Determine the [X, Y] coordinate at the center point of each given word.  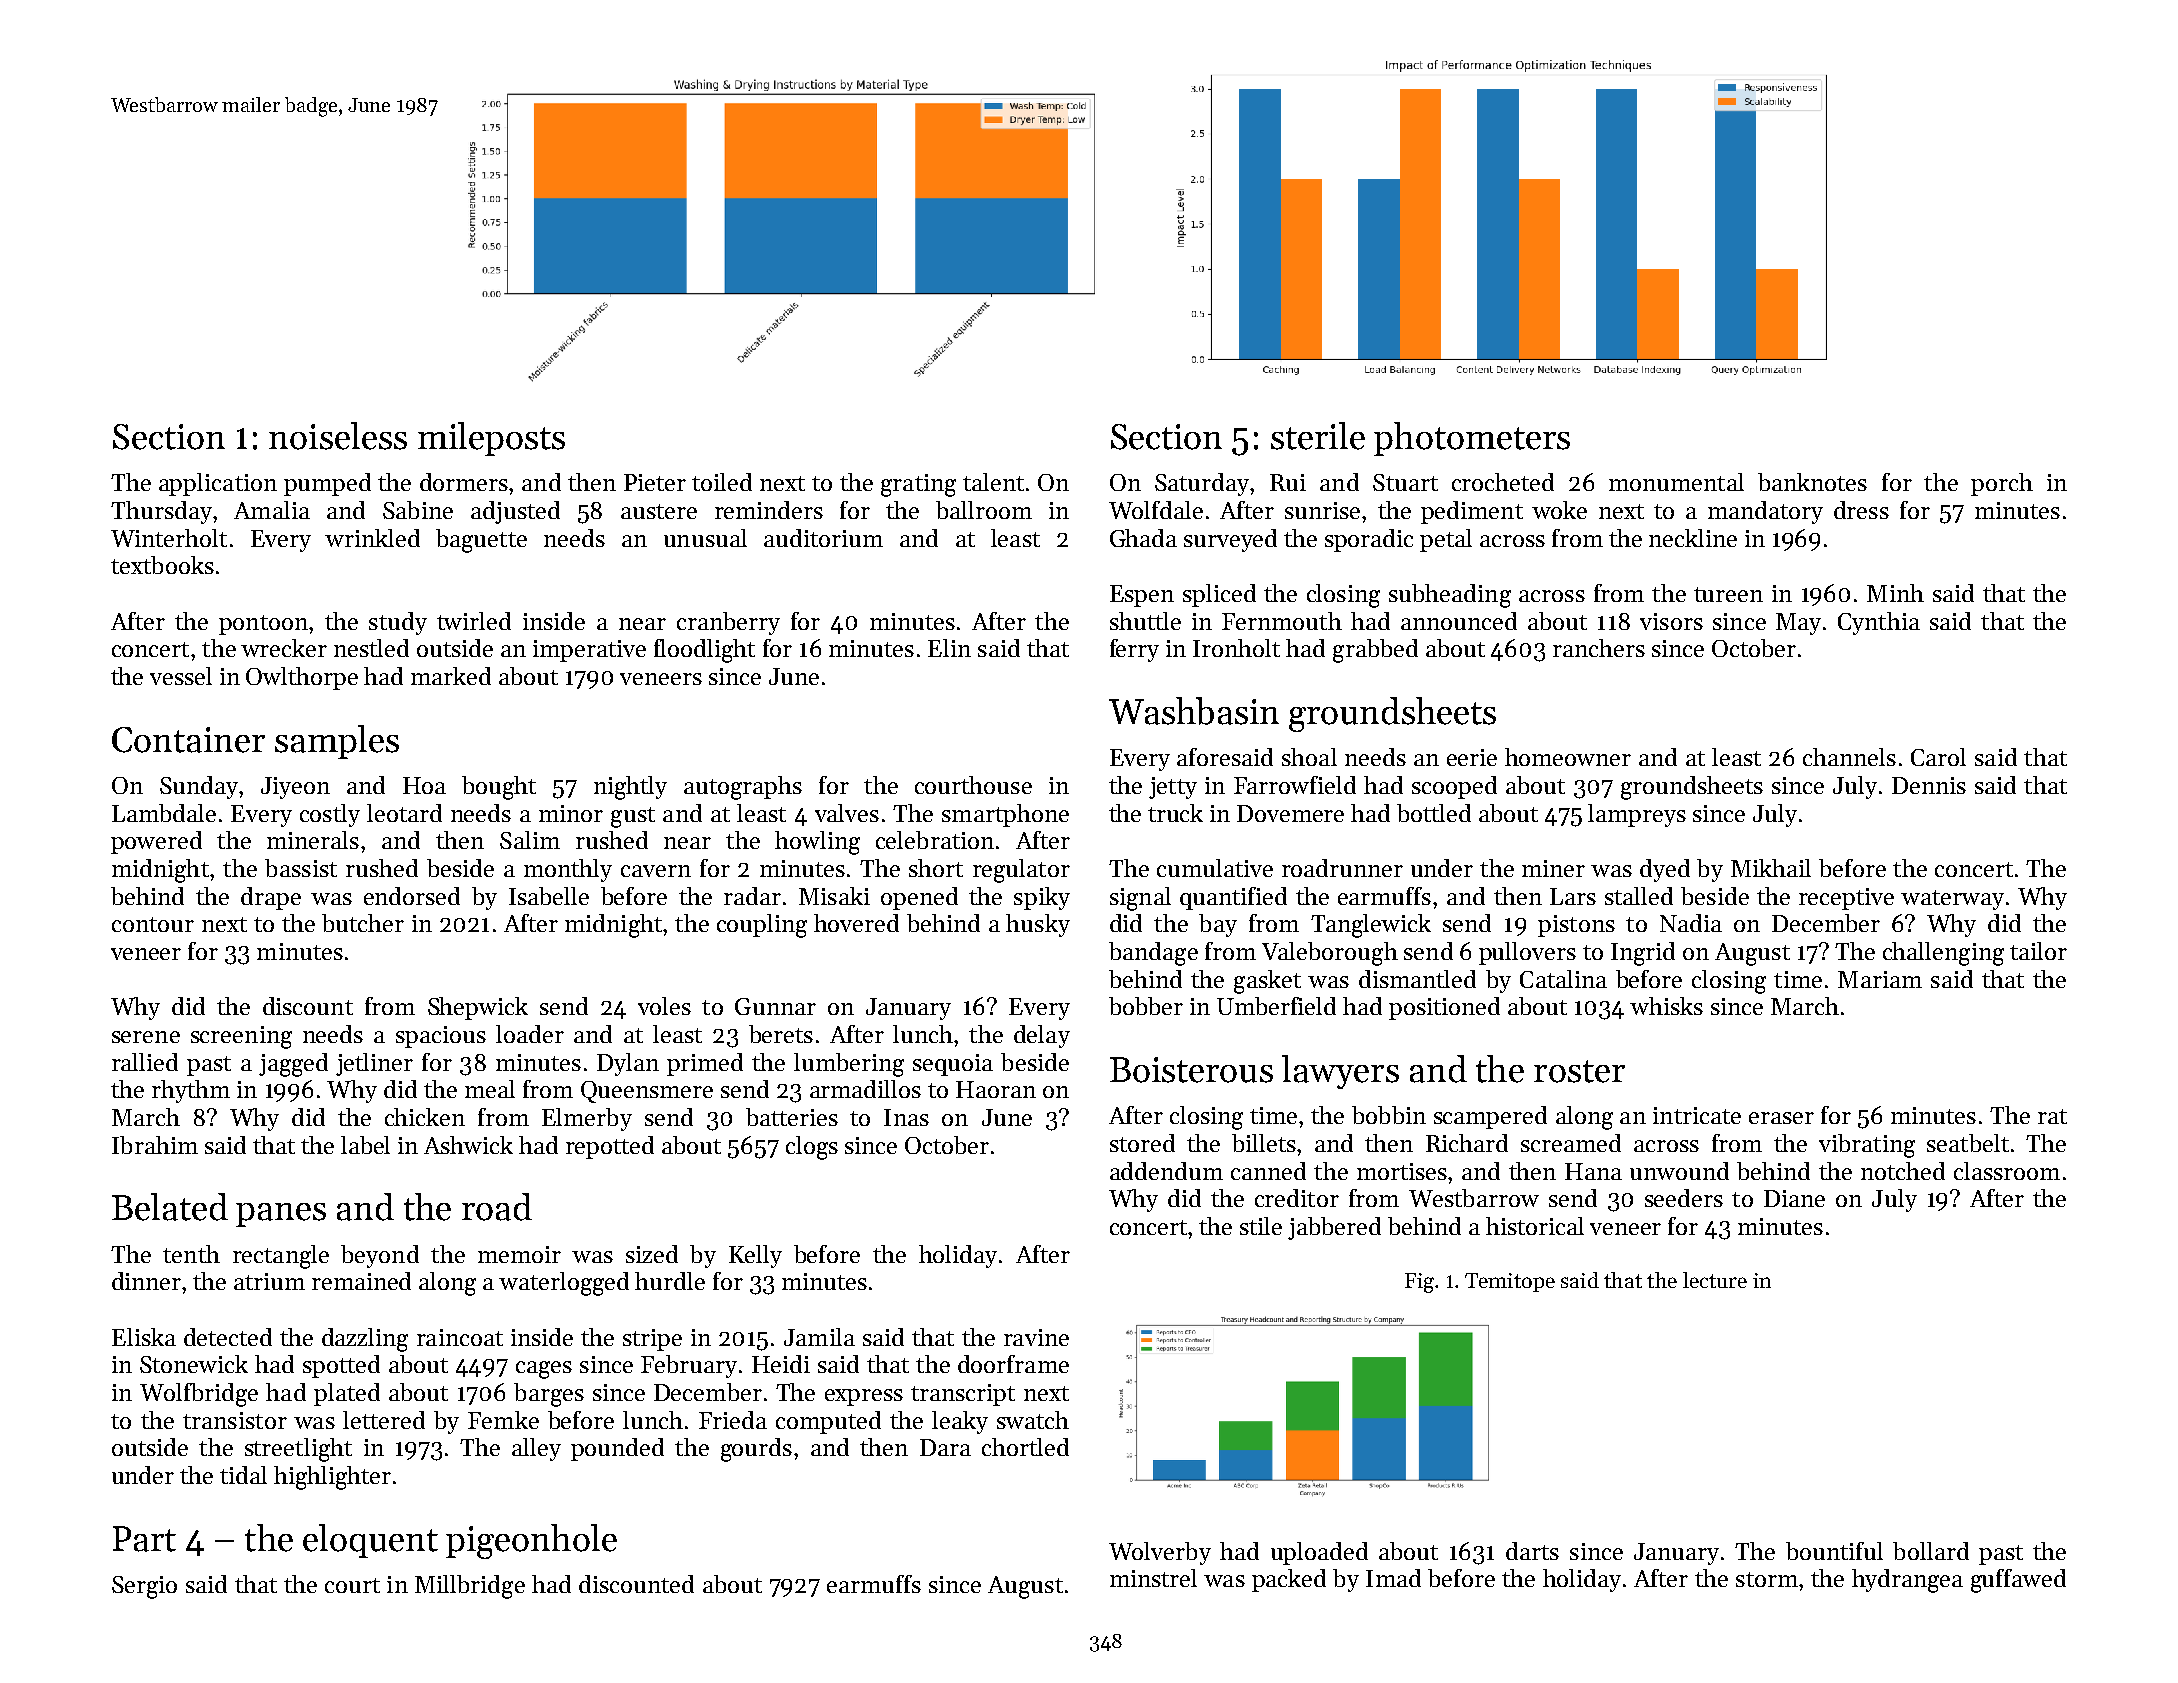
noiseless [338, 436]
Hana [1593, 1171]
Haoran [996, 1089]
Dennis [1929, 785]
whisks [1666, 1006]
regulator [1021, 871]
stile [1261, 1226]
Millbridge [470, 1587]
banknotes [1812, 482]
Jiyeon [295, 788]
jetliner [374, 1064]
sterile [1318, 436]
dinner [146, 1281]
